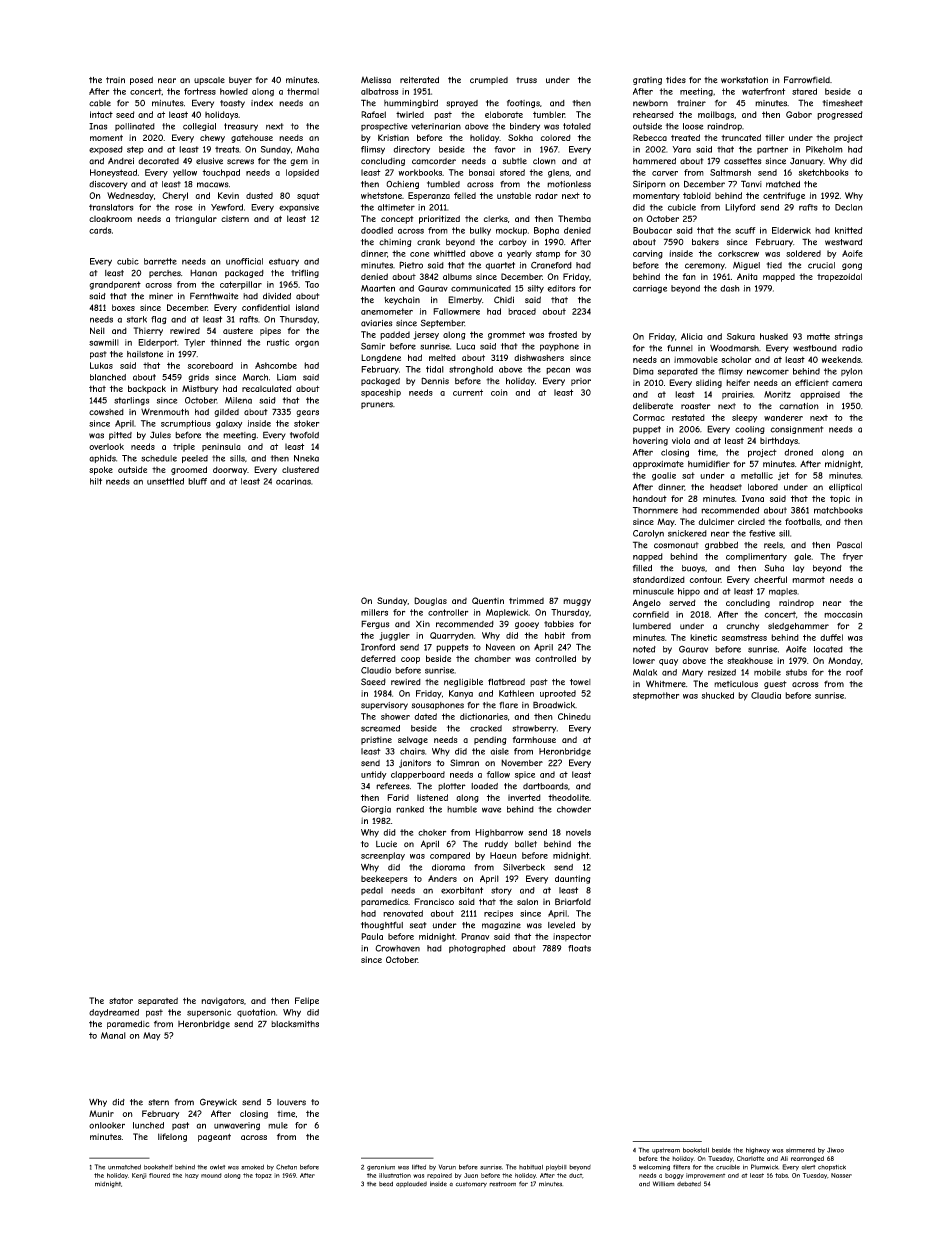 This screenshot has width=952, height=1233. Describe the element at coordinates (101, 470) in the screenshot. I see `spoke` at that location.
